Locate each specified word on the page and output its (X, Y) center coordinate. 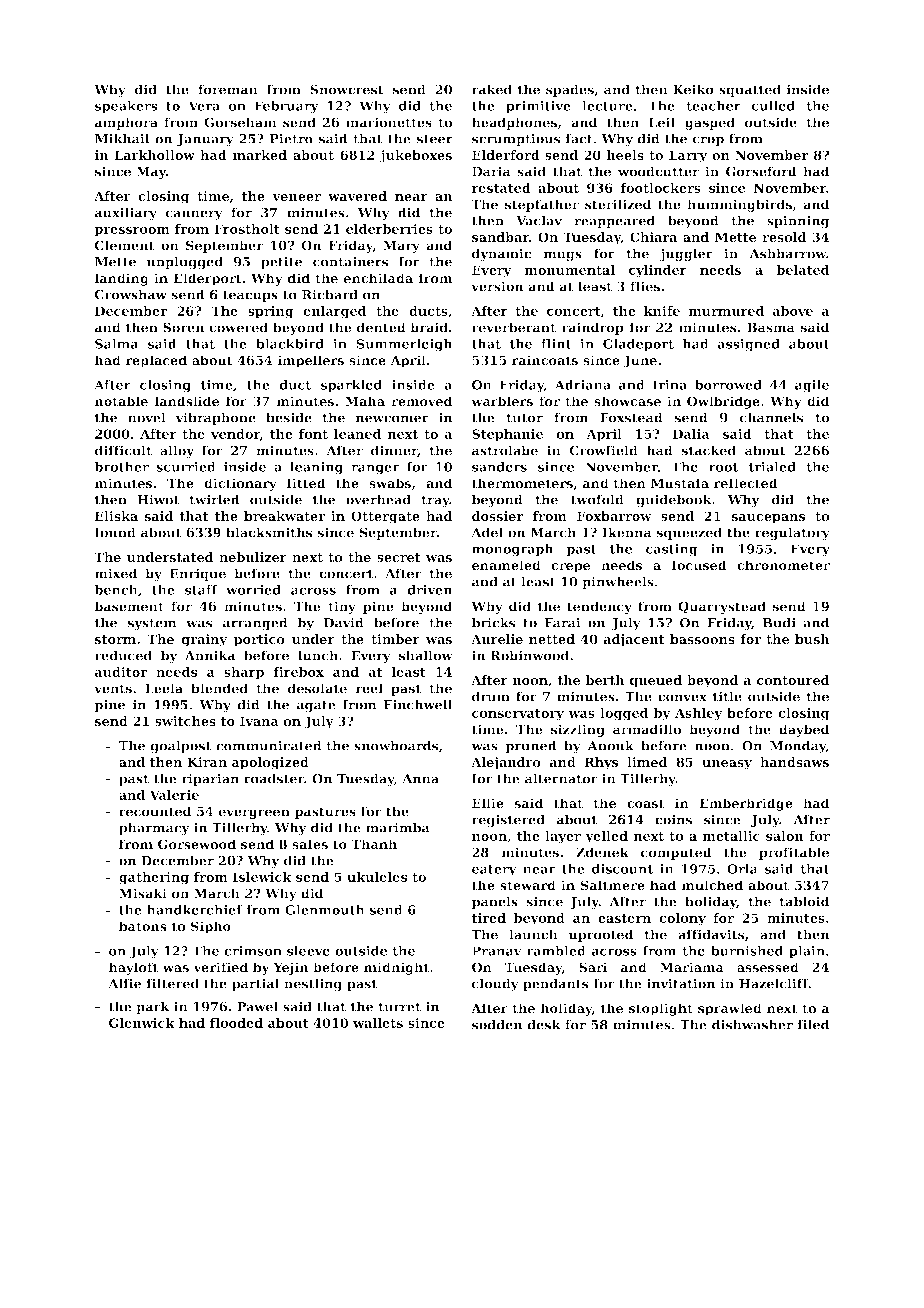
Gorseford (761, 171)
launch (533, 934)
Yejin (291, 968)
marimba (398, 828)
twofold (597, 499)
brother (121, 467)
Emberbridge (746, 804)
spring (271, 312)
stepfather (542, 205)
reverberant (514, 327)
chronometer (783, 565)
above (793, 311)
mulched (712, 885)
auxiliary (126, 213)
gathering (154, 878)
